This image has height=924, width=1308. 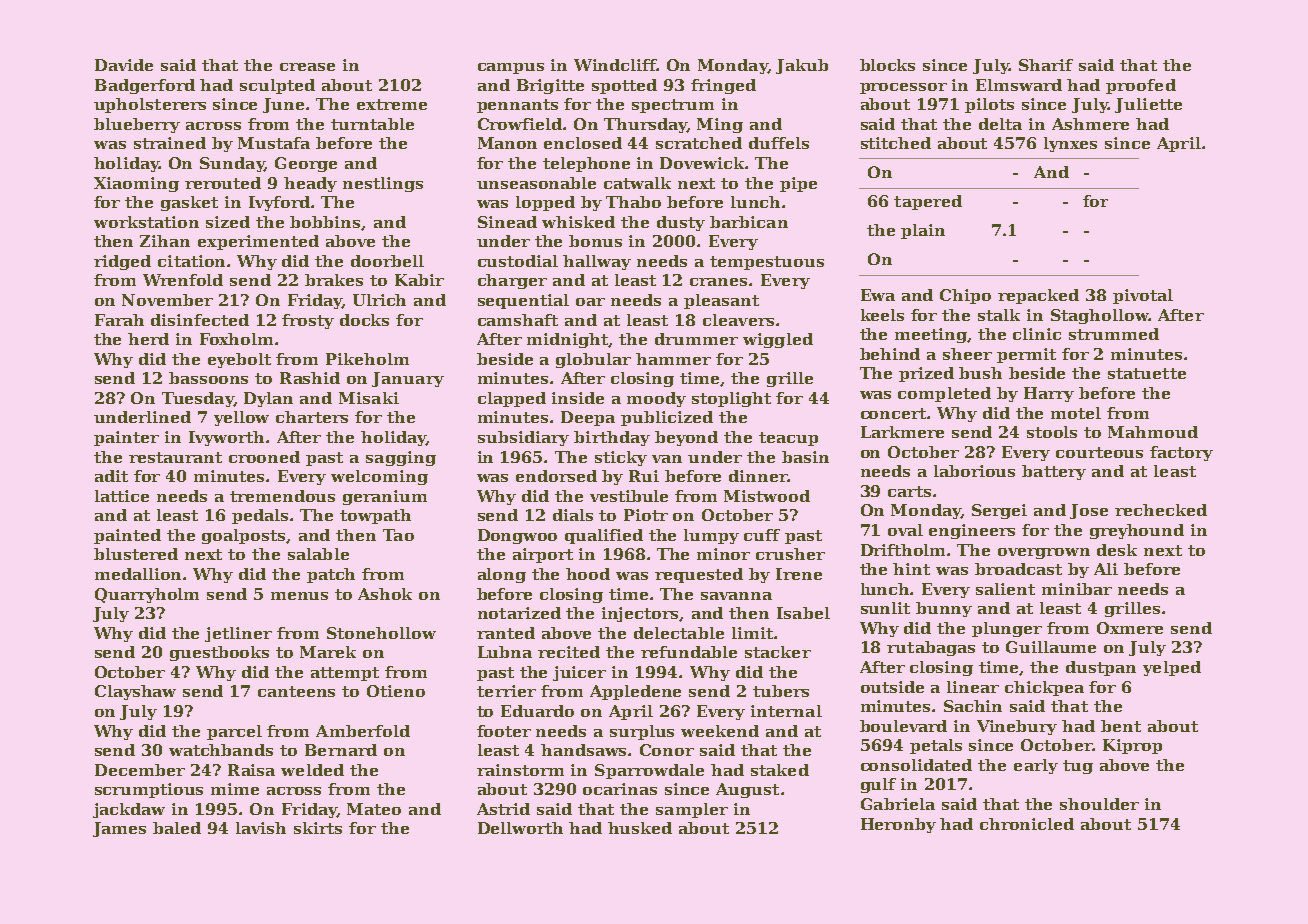 What do you see at coordinates (1036, 766) in the image?
I see `early` at bounding box center [1036, 766].
